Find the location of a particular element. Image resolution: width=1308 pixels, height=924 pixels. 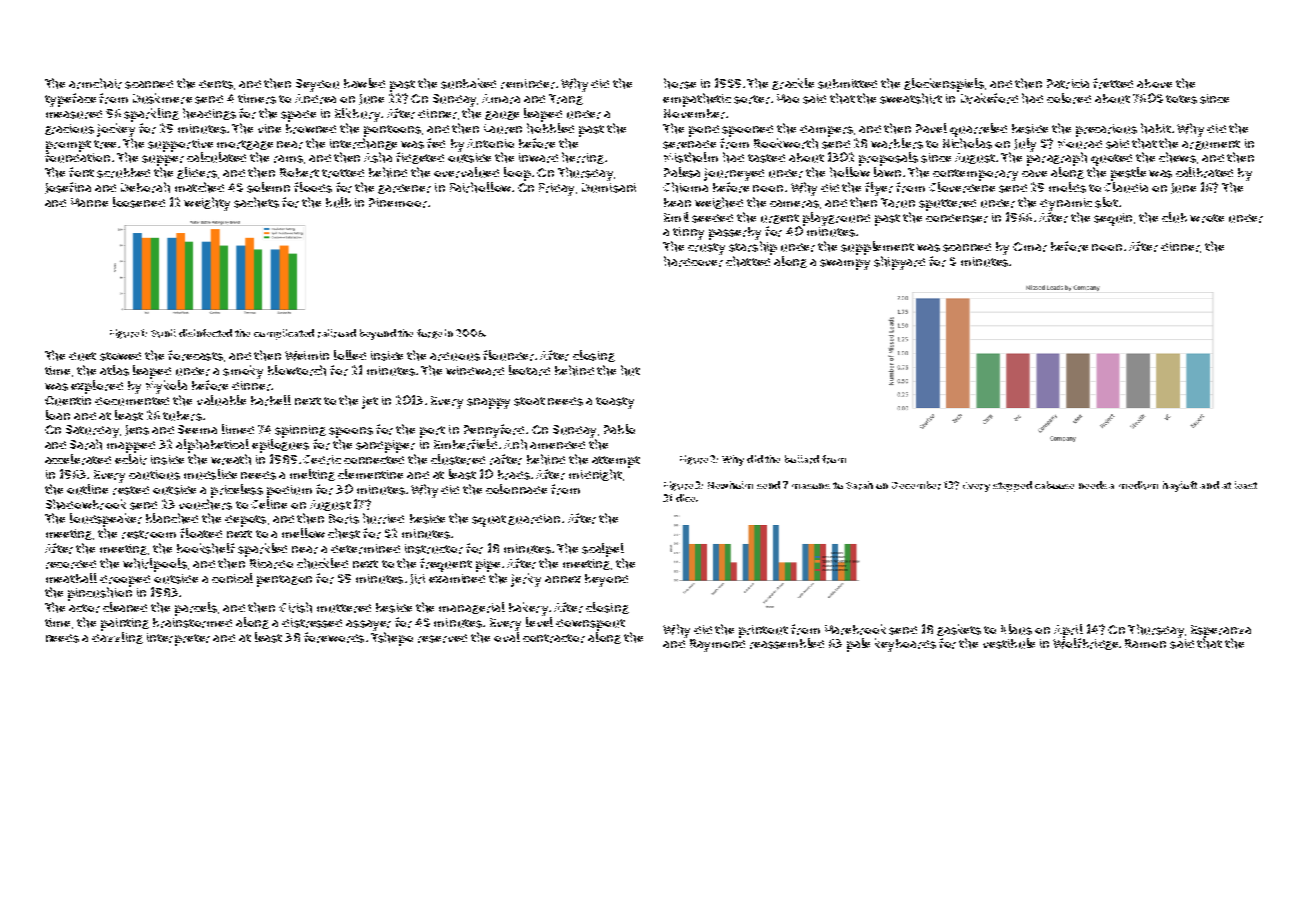

bawled is located at coordinates (364, 83).
